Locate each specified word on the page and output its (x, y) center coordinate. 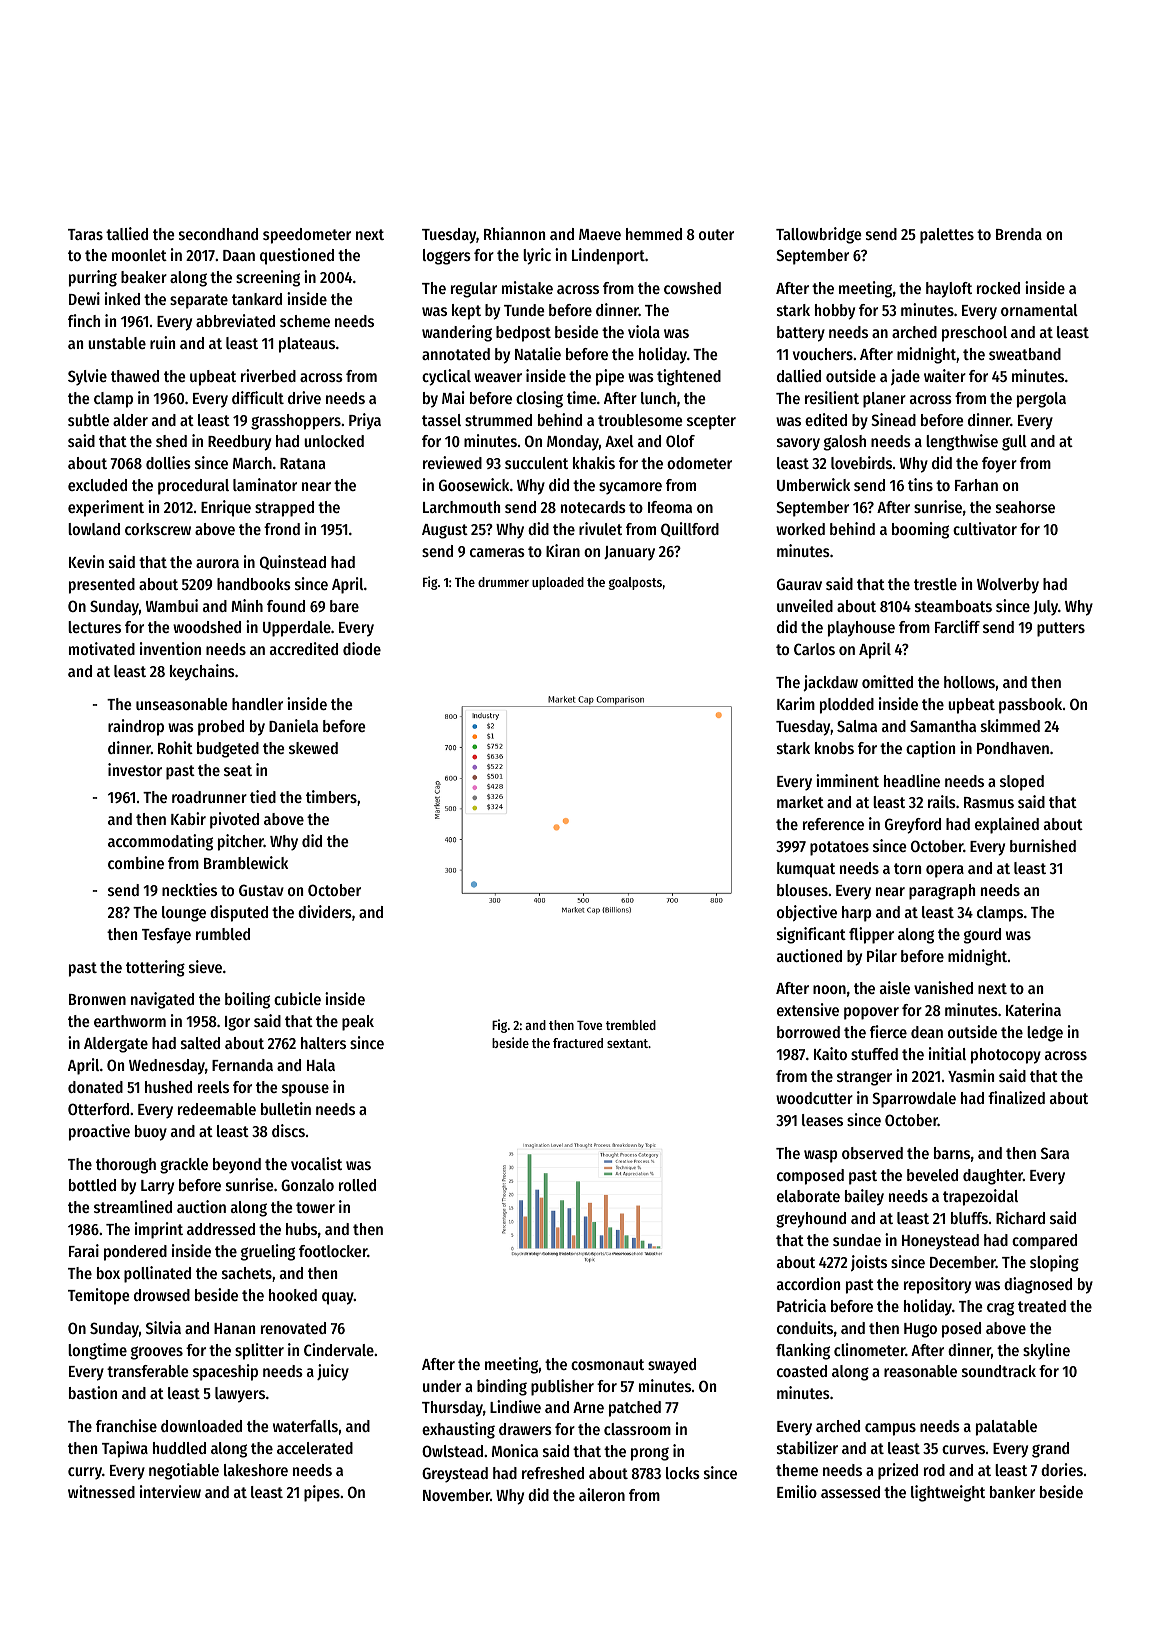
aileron (602, 1494)
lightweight (948, 1493)
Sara (1055, 1153)
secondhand (218, 234)
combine (136, 862)
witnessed (101, 1491)
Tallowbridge (819, 235)
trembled (631, 1025)
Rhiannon (514, 233)
